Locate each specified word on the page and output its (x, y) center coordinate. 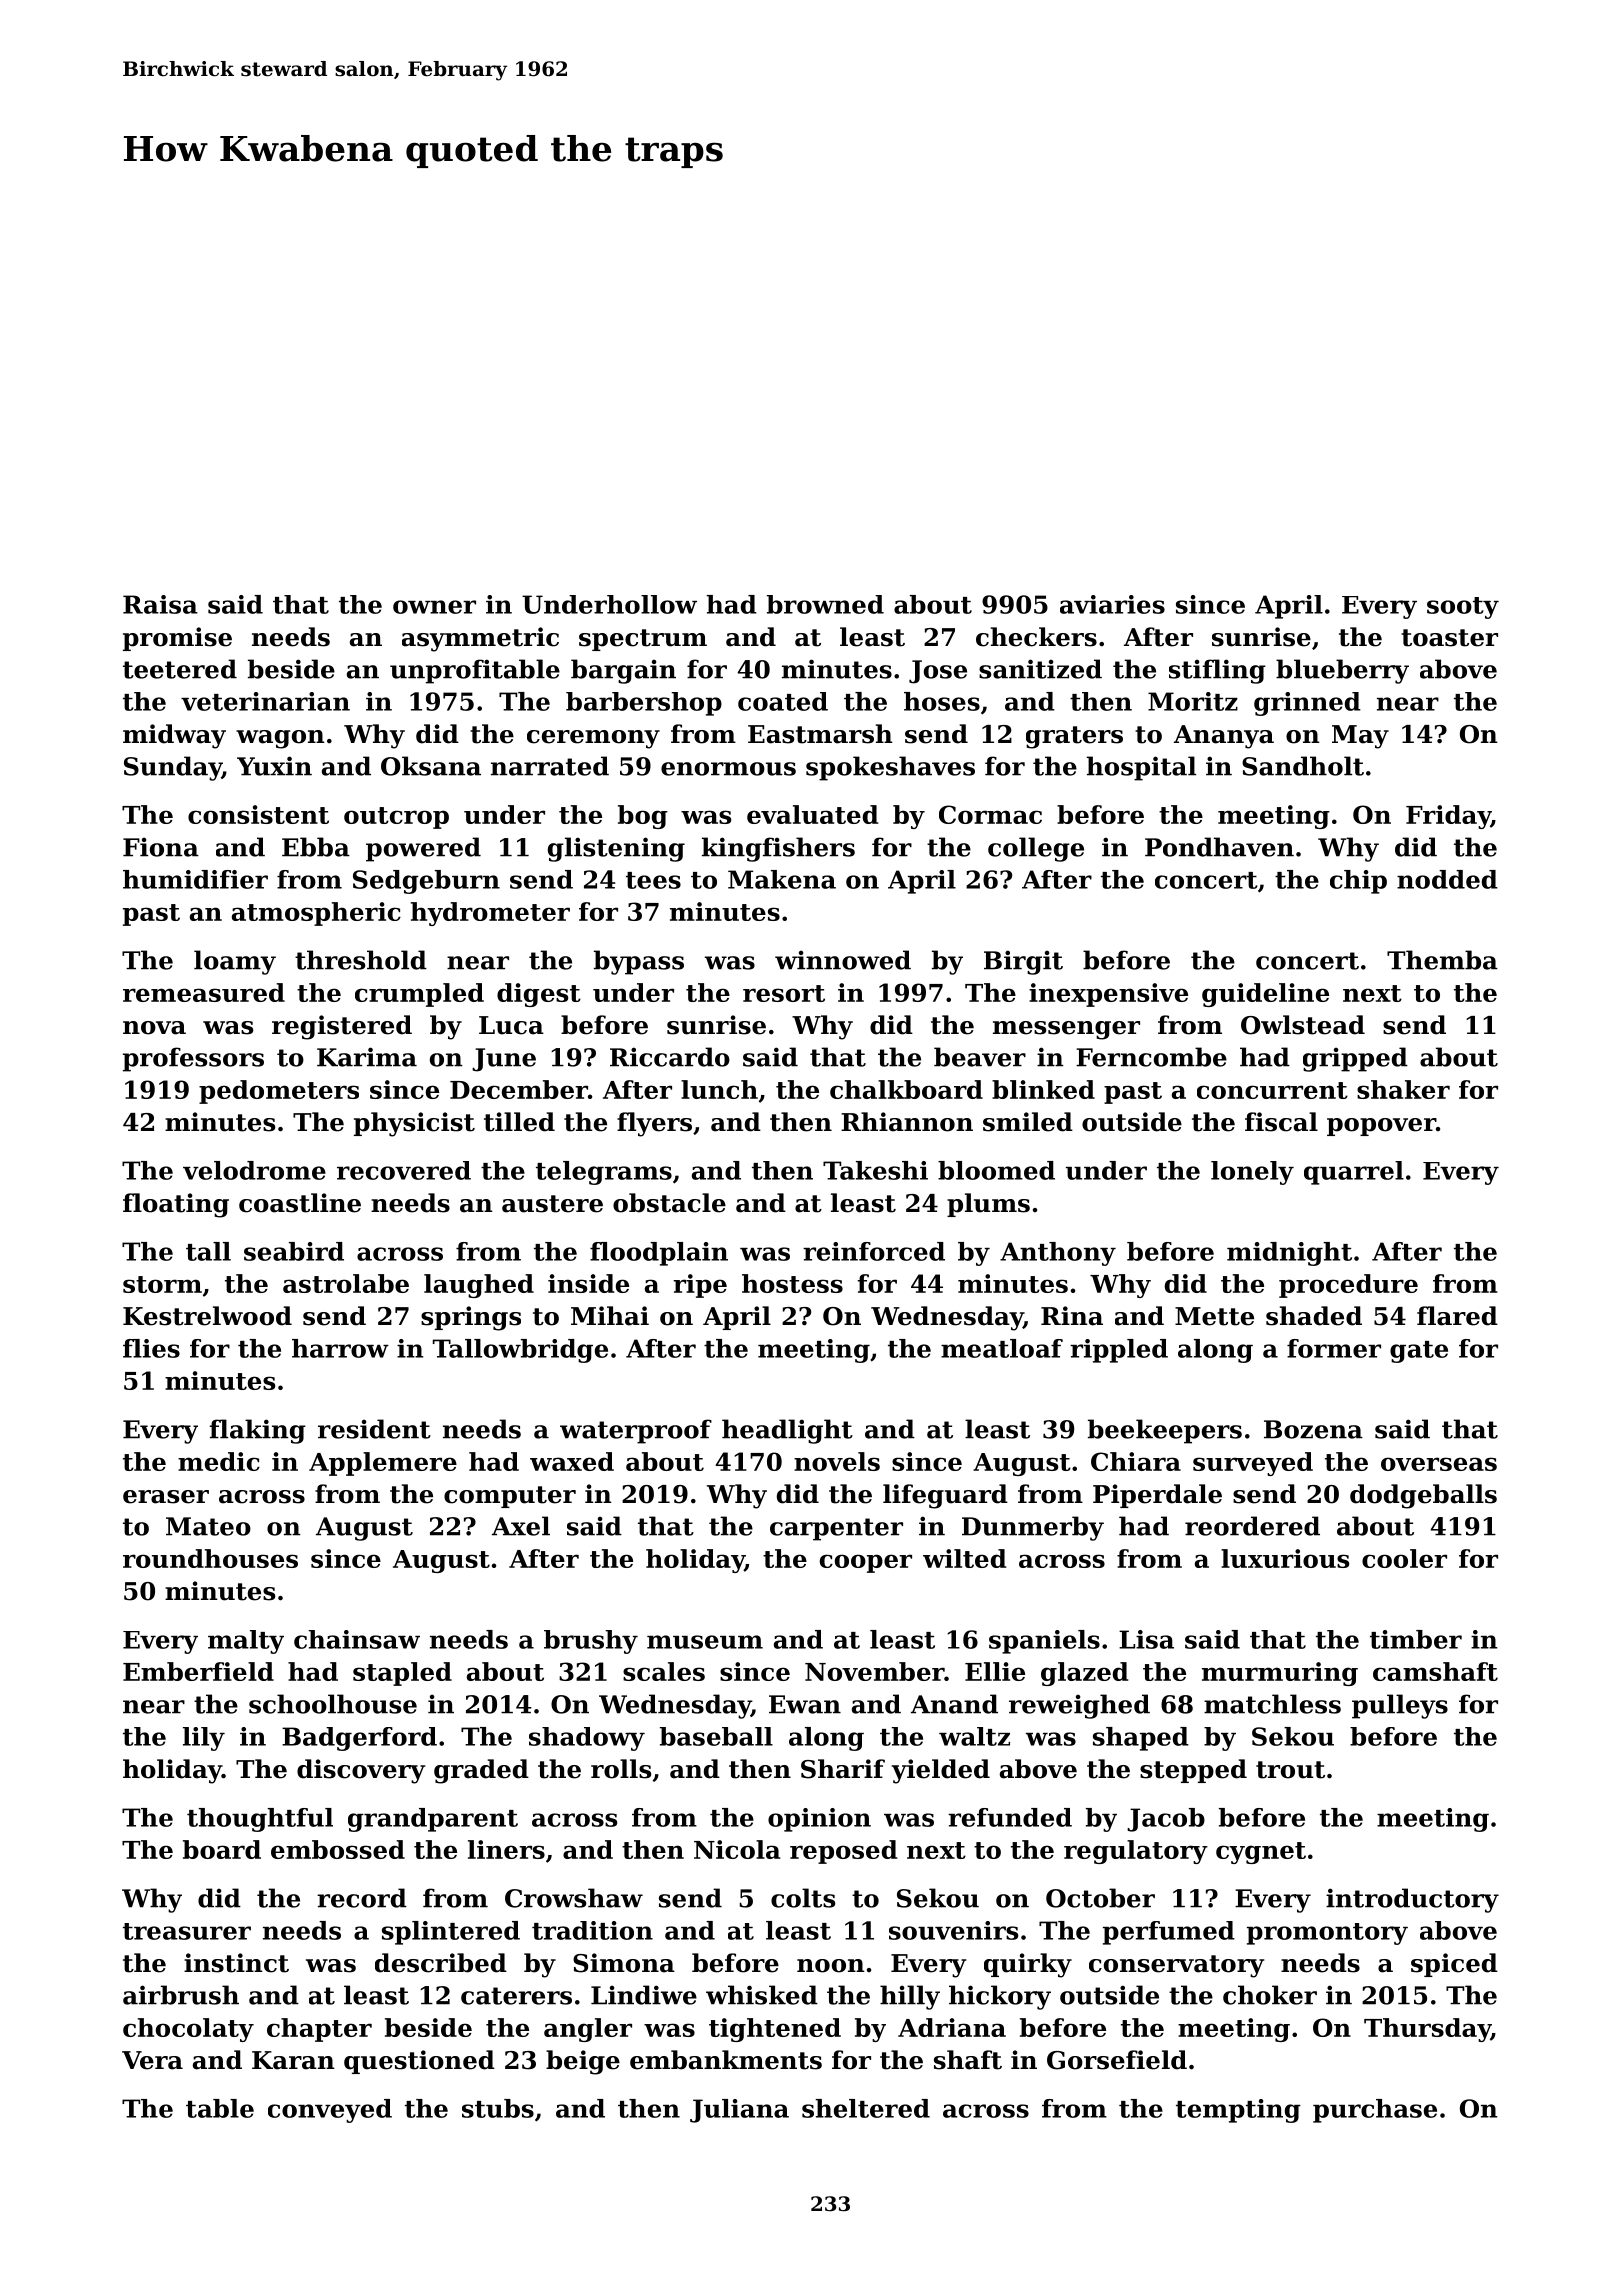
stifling (1217, 671)
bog (643, 817)
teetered (180, 669)
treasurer (187, 1931)
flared (1457, 1316)
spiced (1454, 1965)
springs (471, 1318)
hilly (910, 1997)
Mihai (610, 1316)
